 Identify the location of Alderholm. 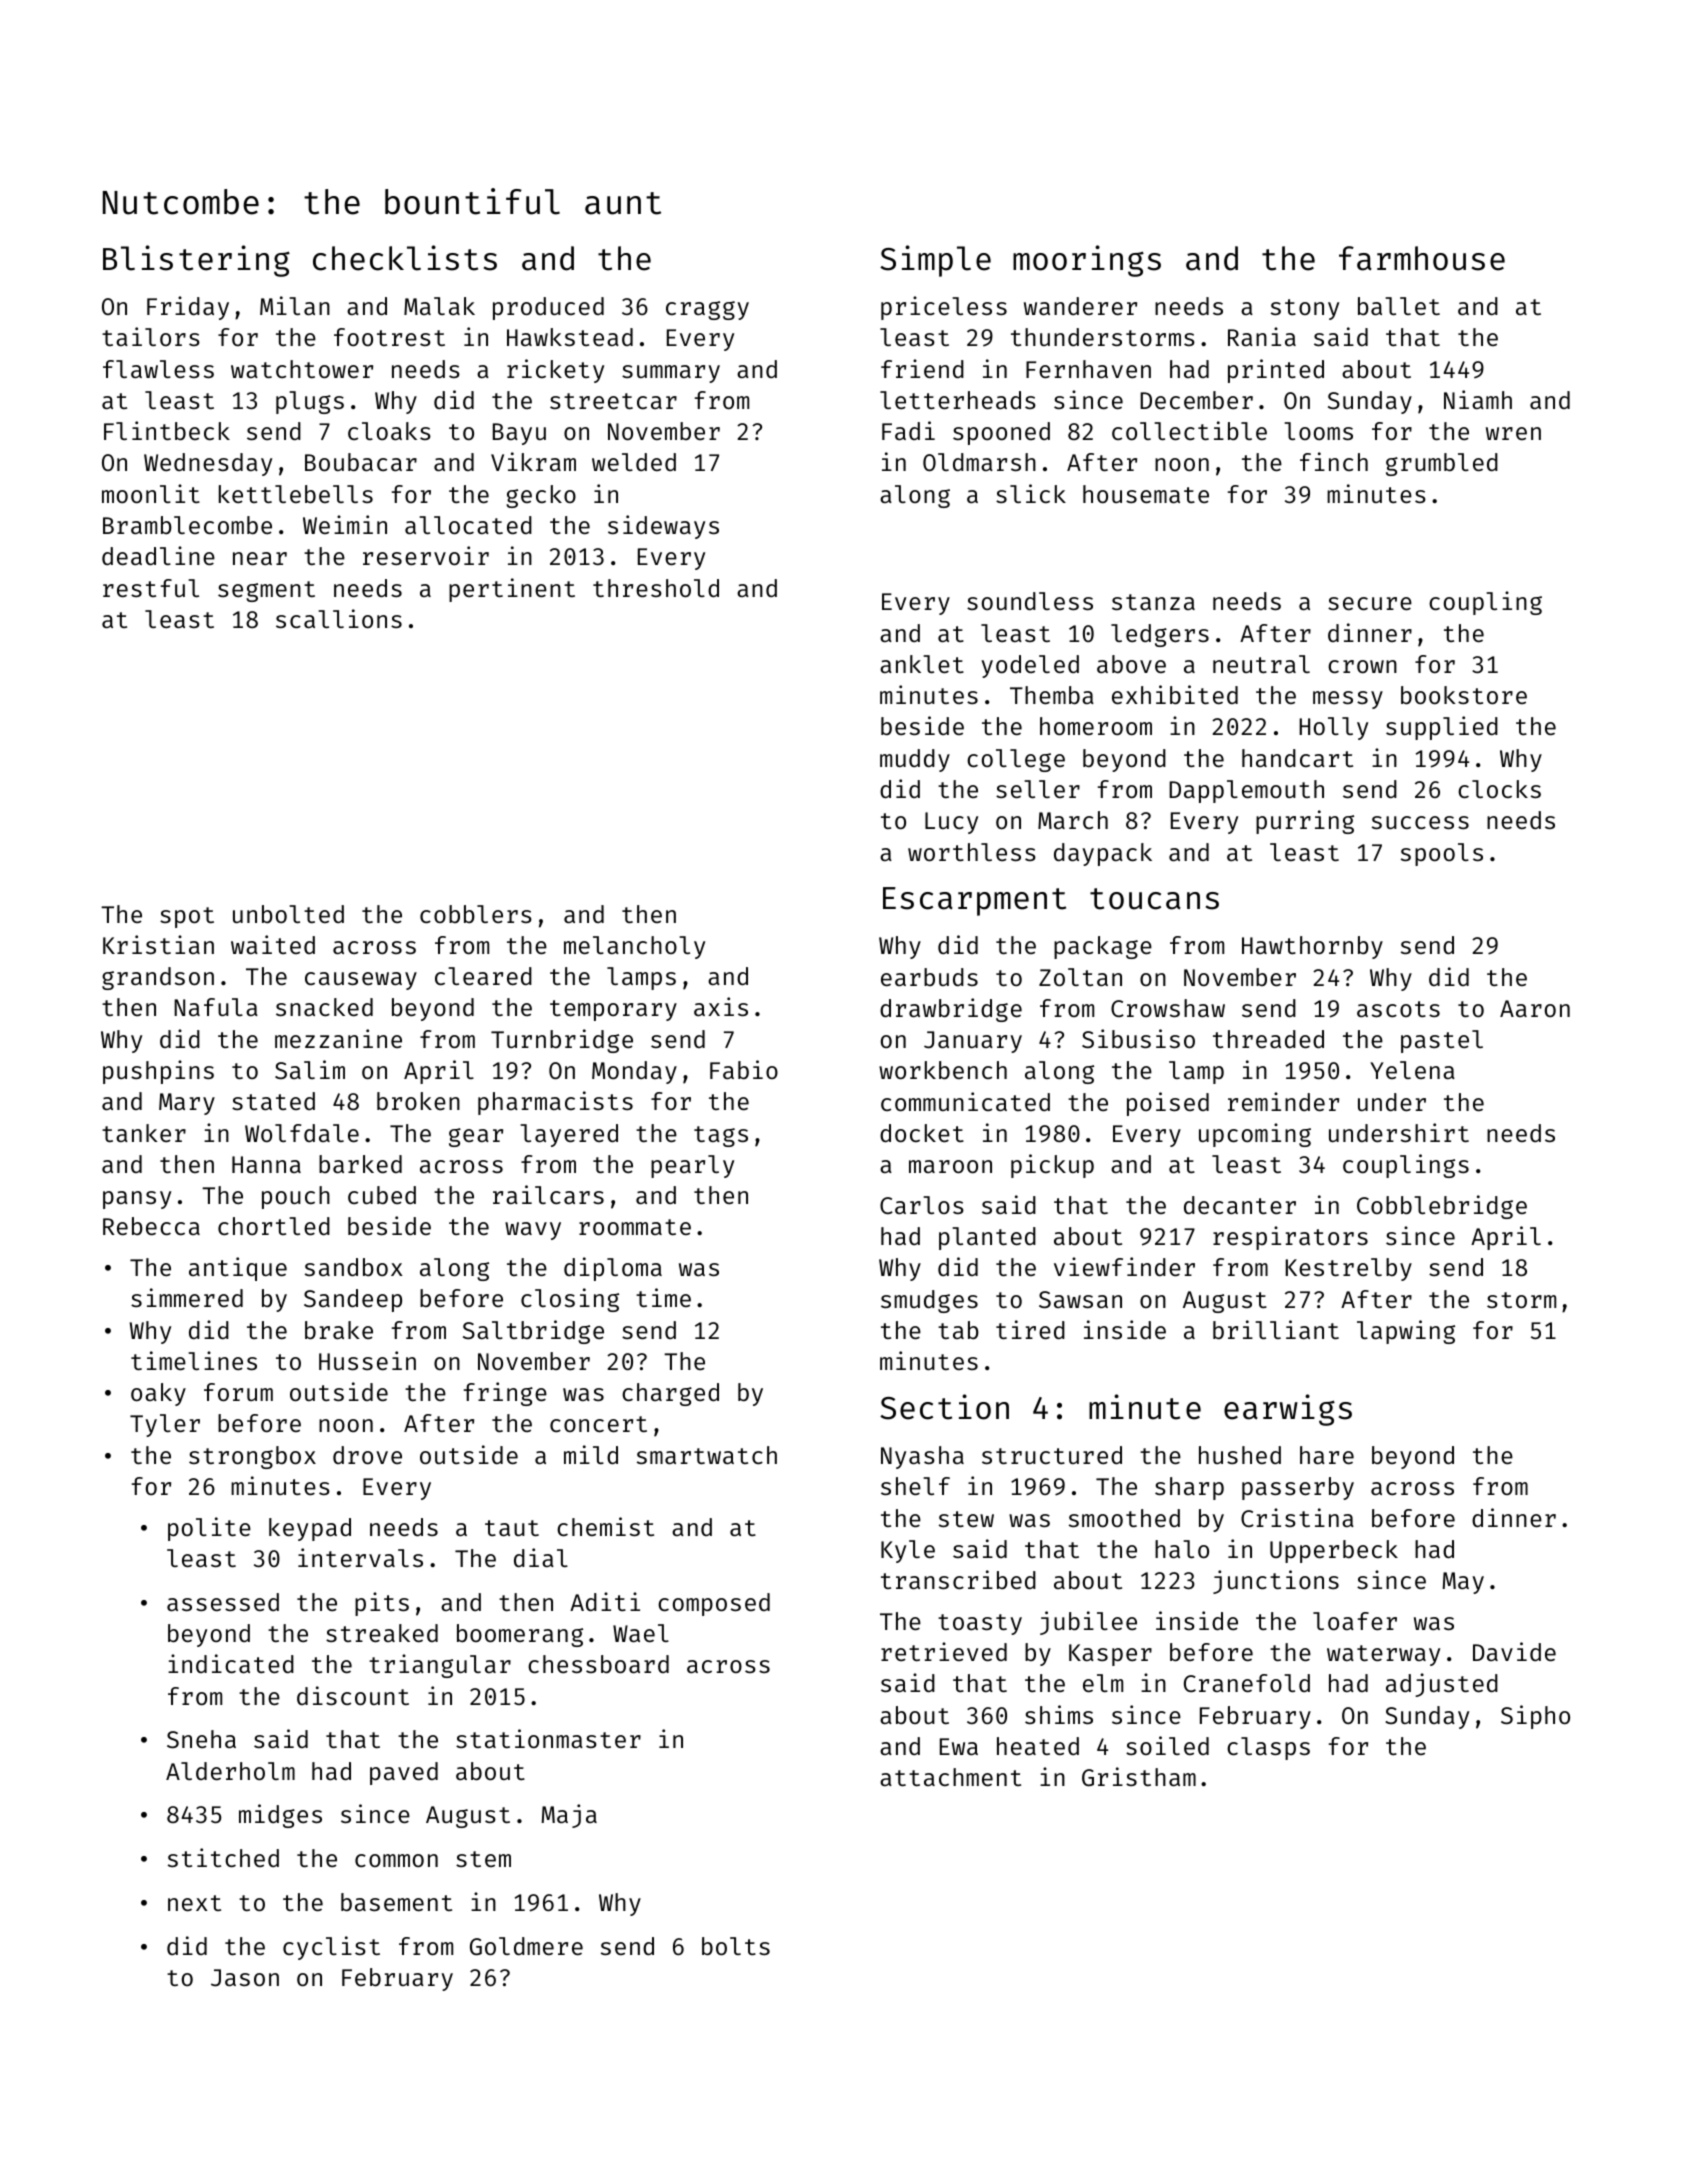
(230, 1771).
